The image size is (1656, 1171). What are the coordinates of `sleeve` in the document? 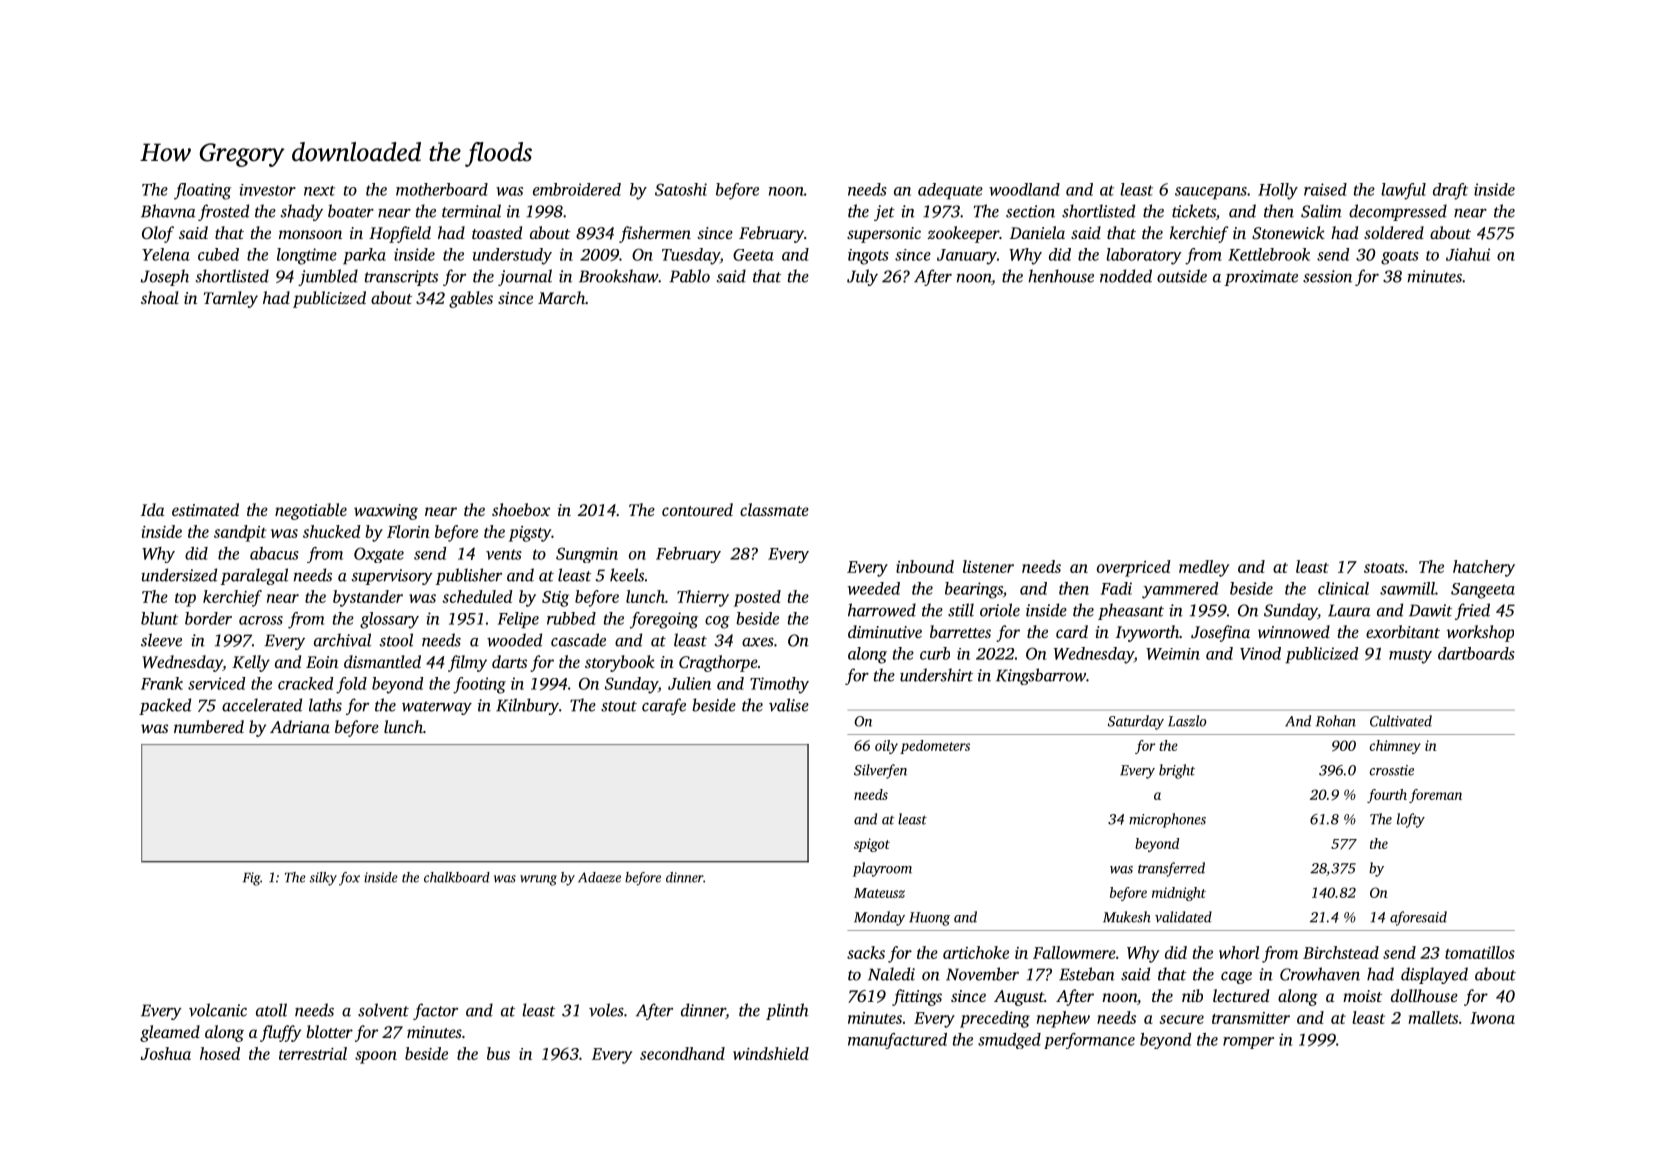 It's located at (161, 640).
